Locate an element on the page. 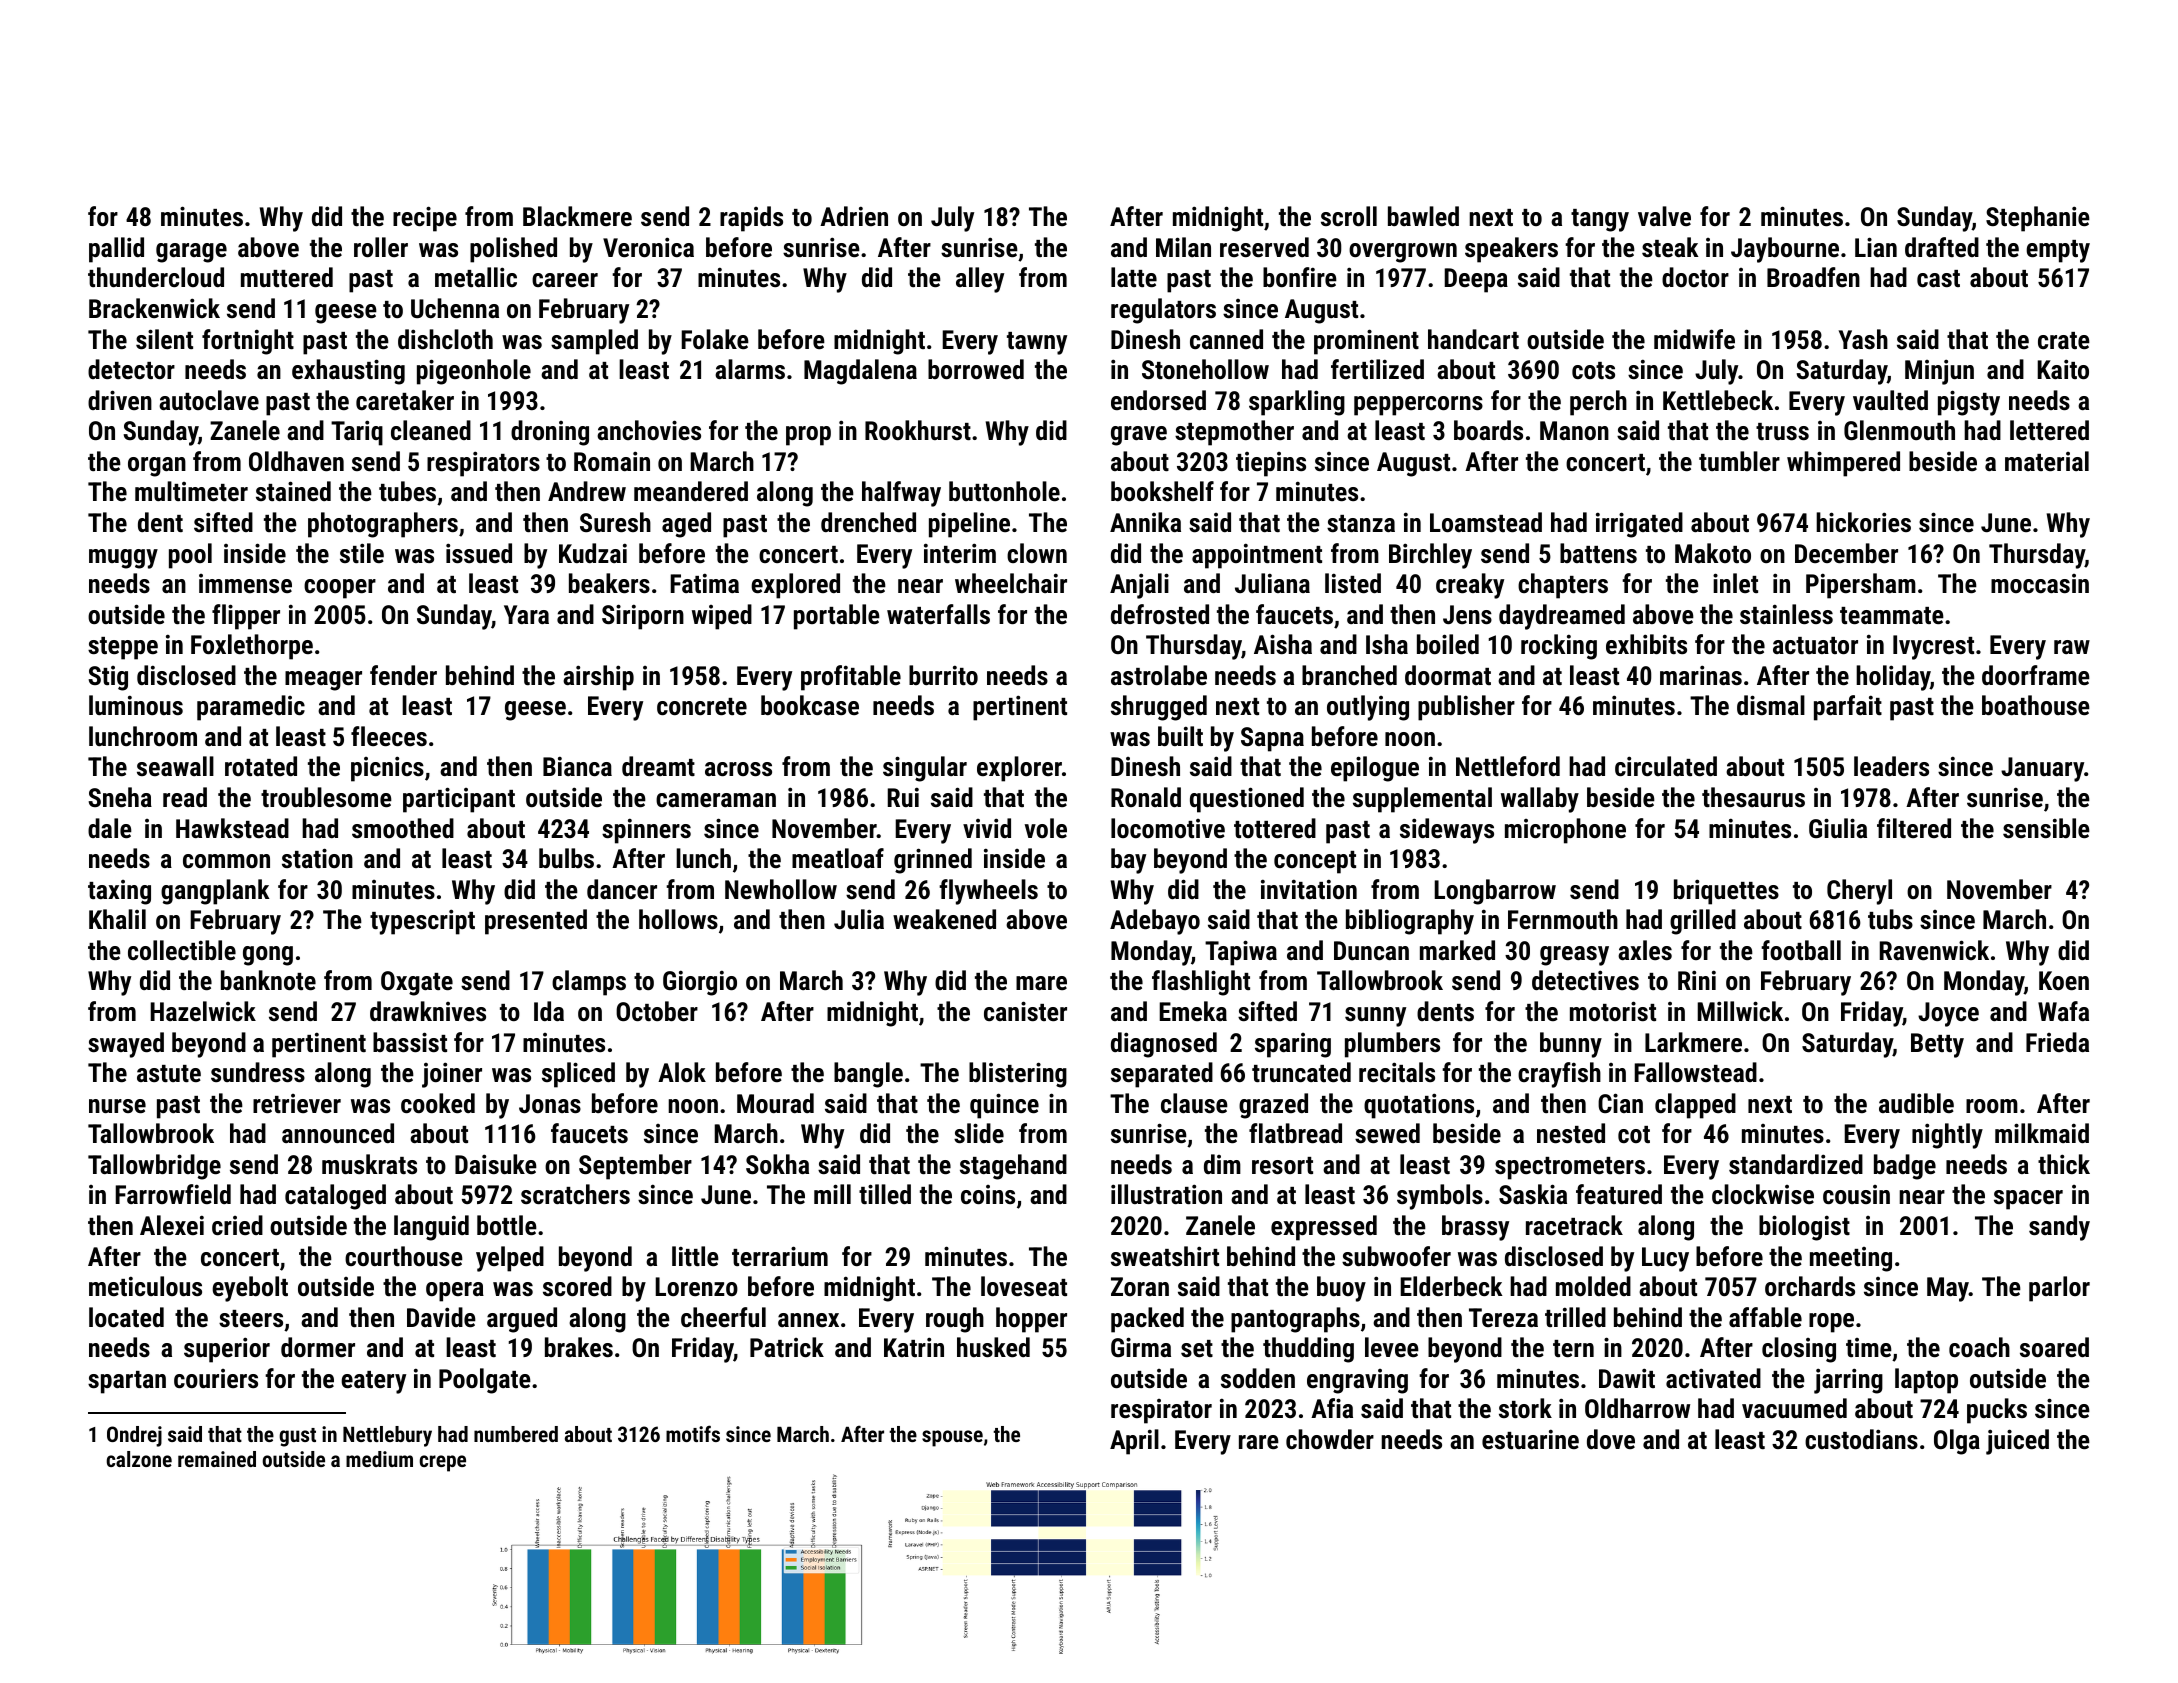  stagehand is located at coordinates (1013, 1167).
